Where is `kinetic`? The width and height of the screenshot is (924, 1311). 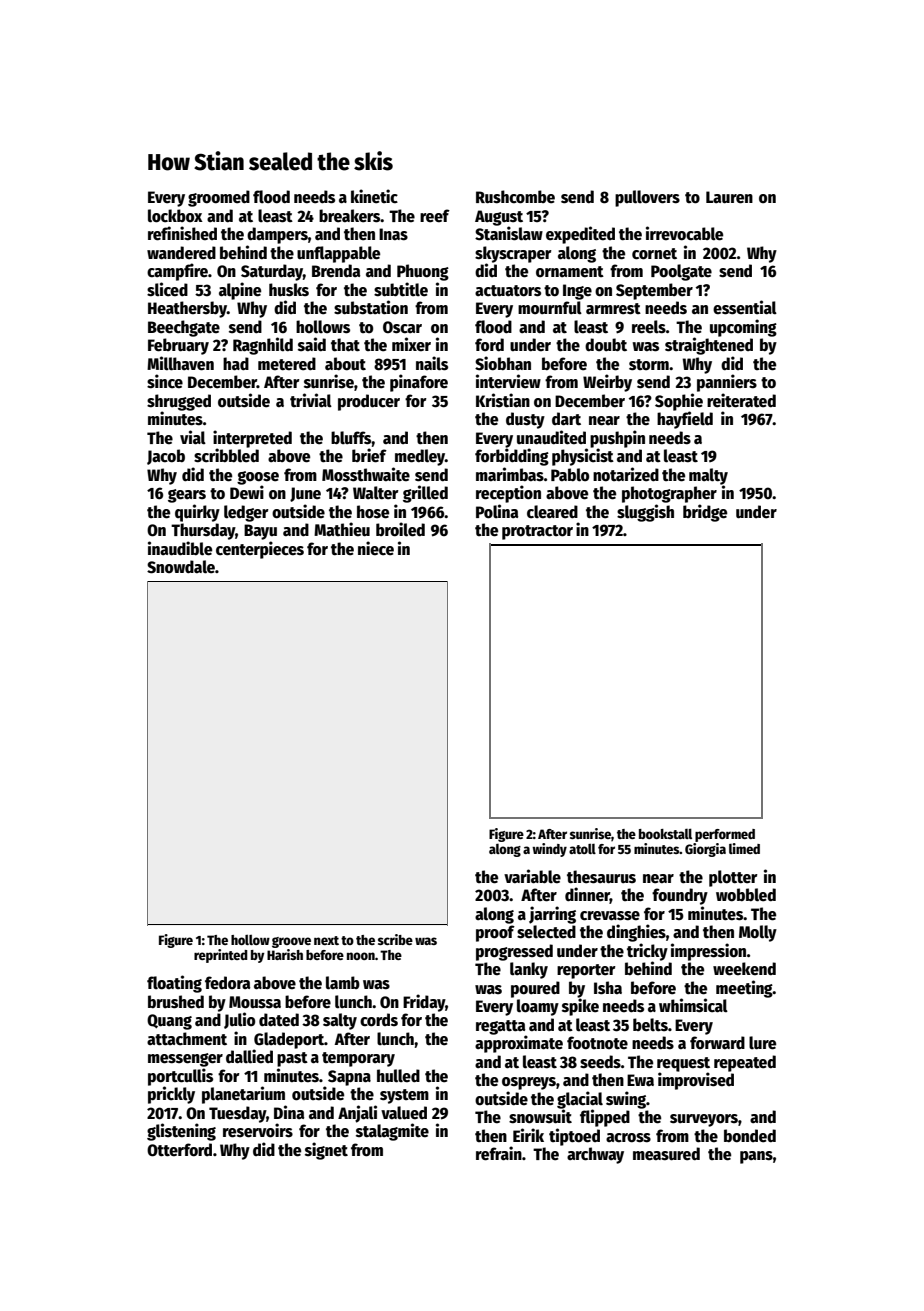
kinetic is located at coordinates (374, 196).
